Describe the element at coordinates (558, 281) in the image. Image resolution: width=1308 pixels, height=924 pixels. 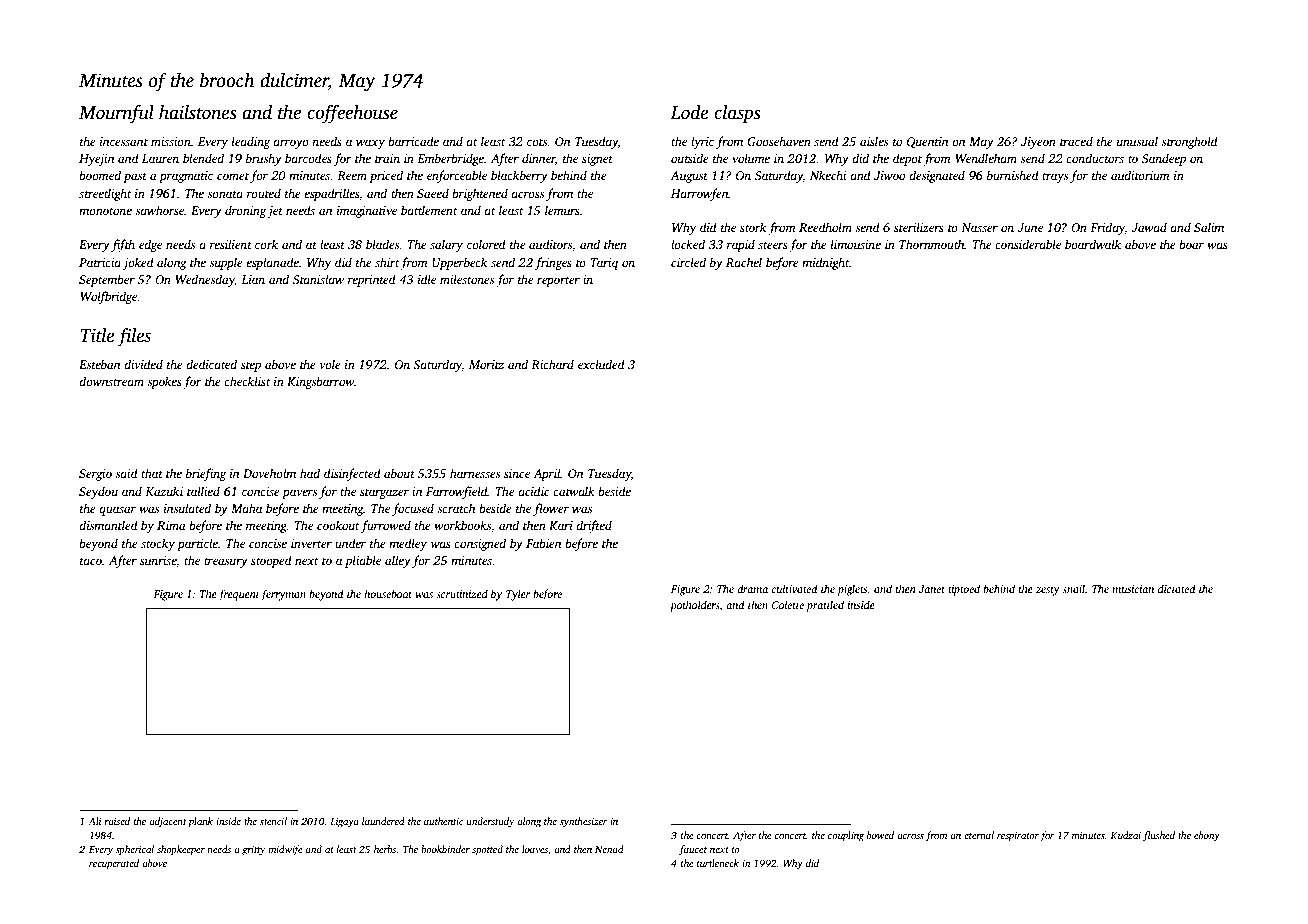
I see `reporter` at that location.
